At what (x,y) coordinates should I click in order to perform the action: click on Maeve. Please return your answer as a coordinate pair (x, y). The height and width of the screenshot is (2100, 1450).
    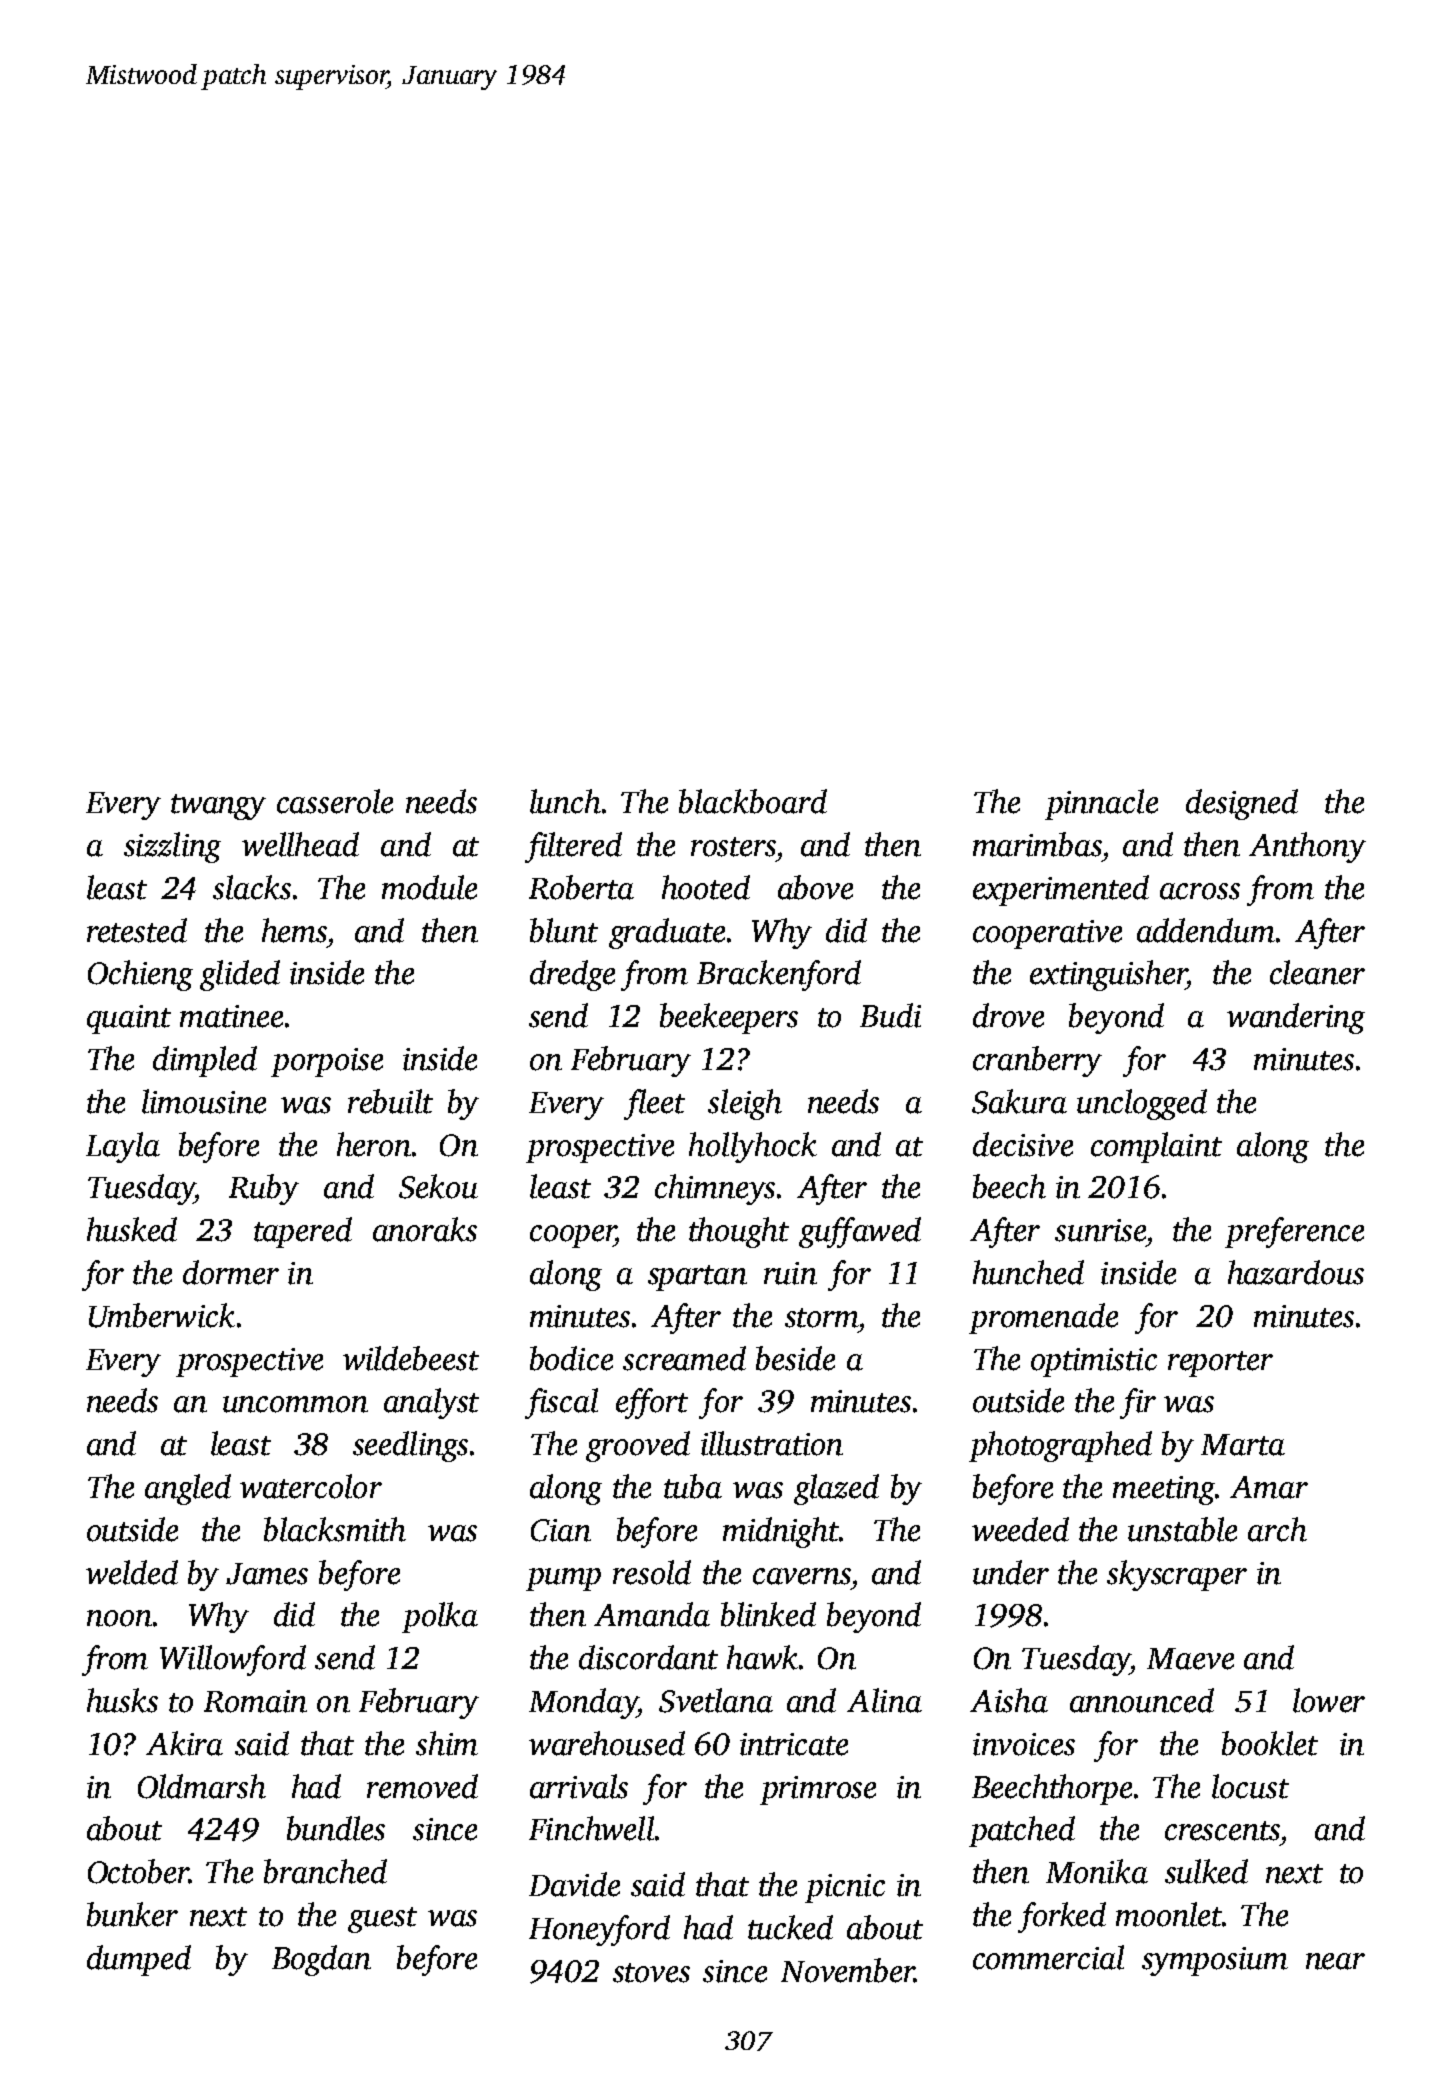
    Looking at the image, I should click on (1190, 1659).
